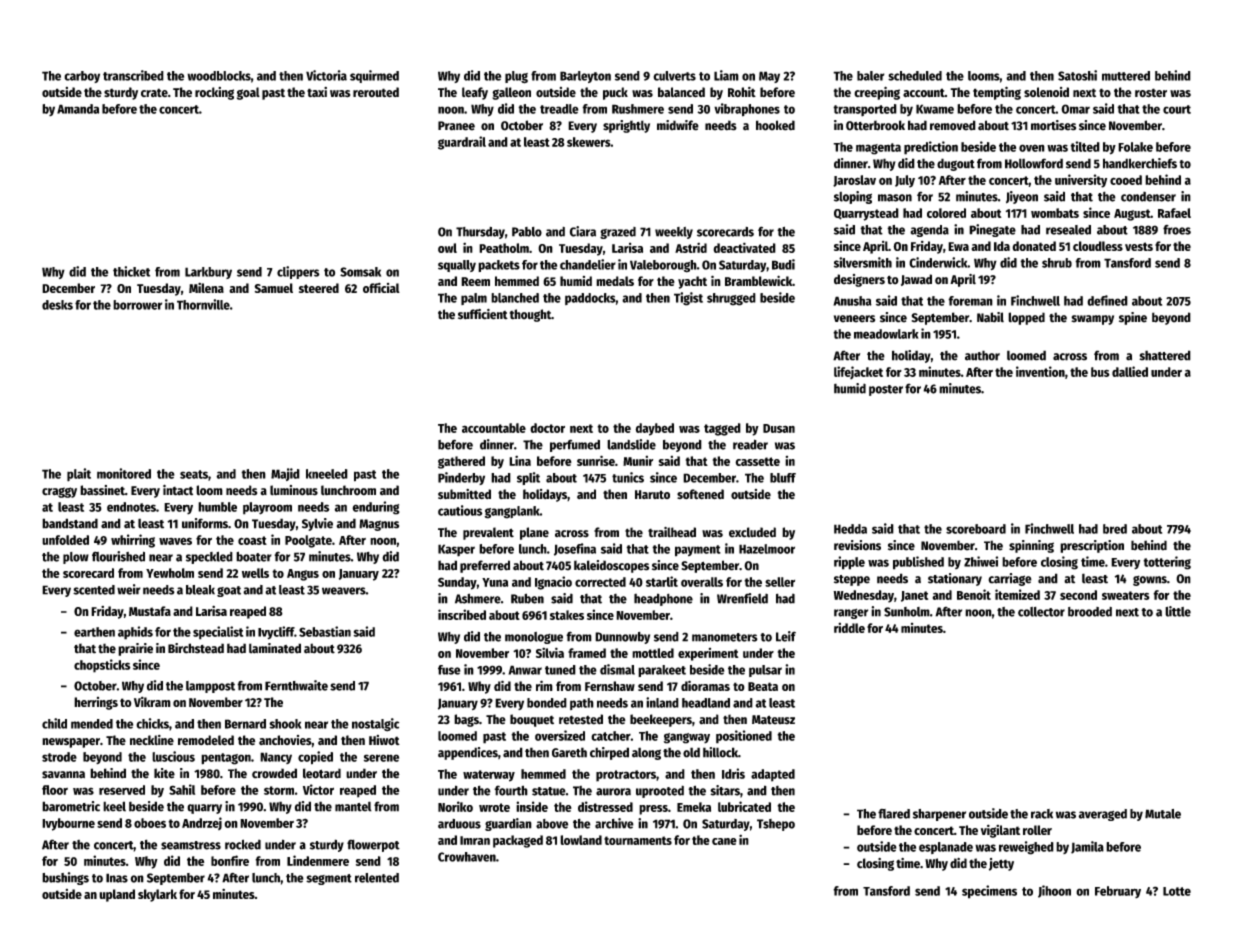 Image resolution: width=1233 pixels, height=952 pixels. Describe the element at coordinates (511, 93) in the screenshot. I see `galleon` at that location.
